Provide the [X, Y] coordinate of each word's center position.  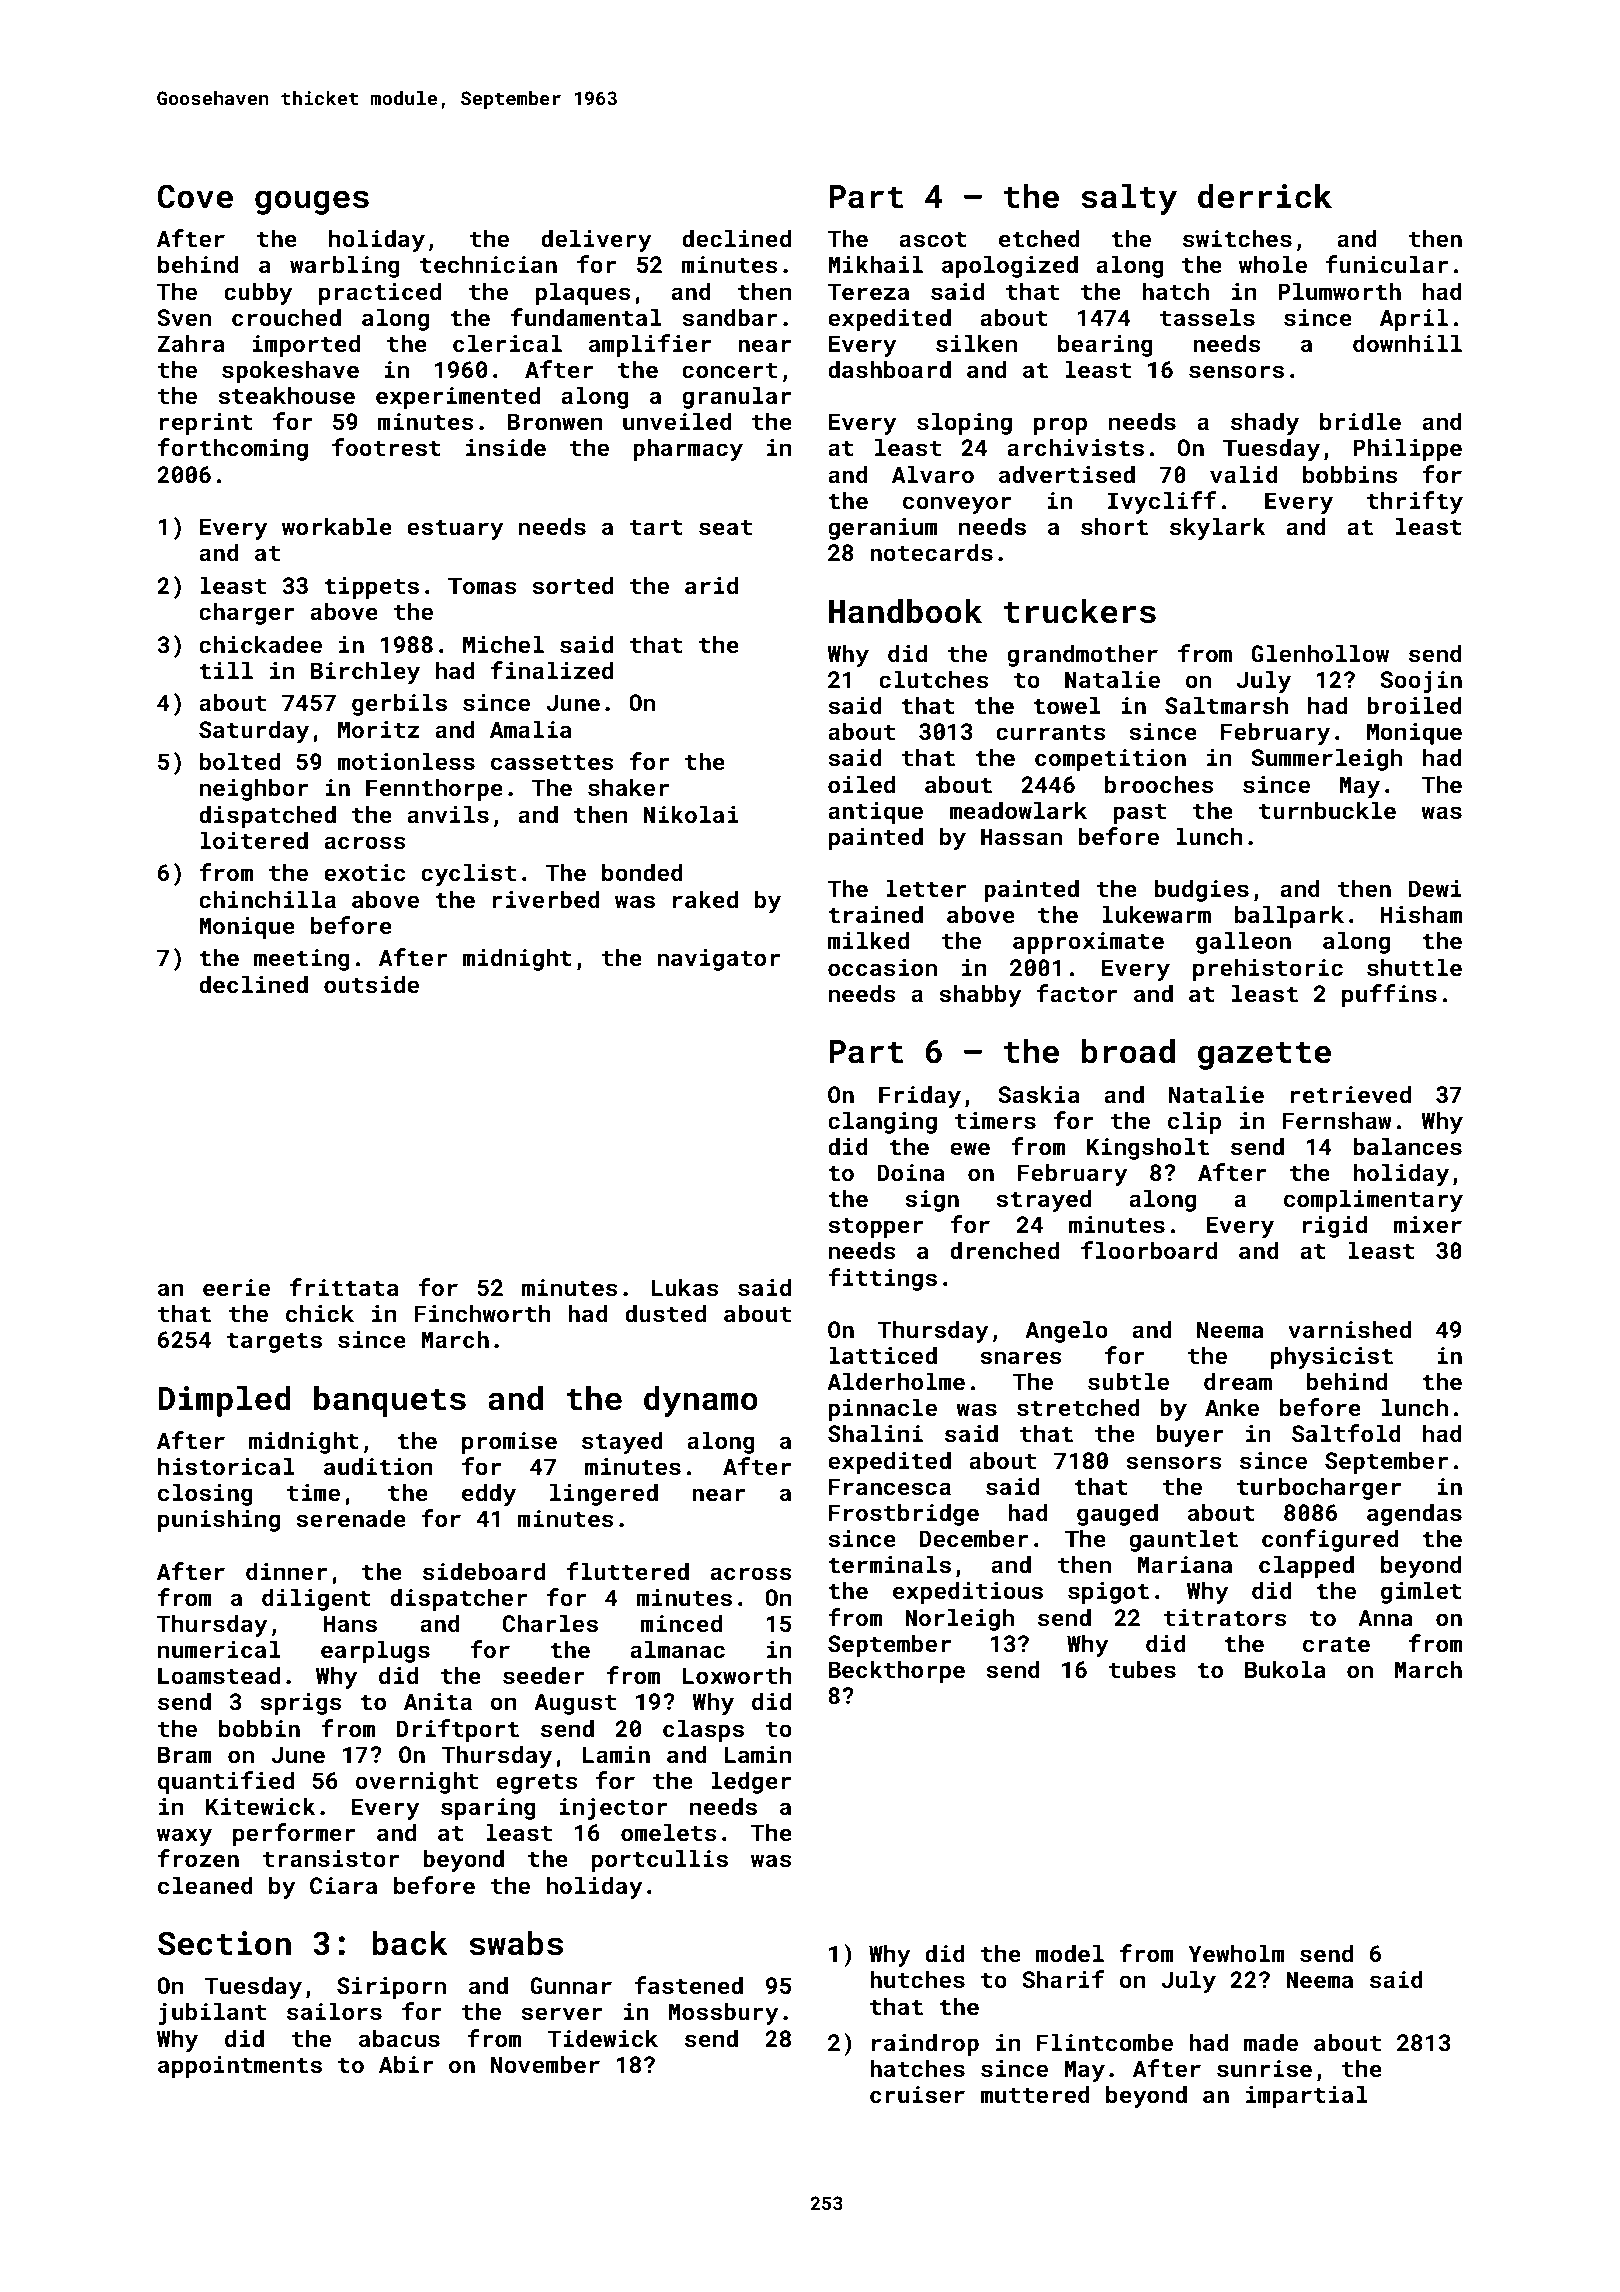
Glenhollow [1320, 653]
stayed [622, 1442]
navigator [719, 960]
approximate [1088, 943]
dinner [286, 1571]
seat [725, 527]
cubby [258, 293]
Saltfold [1346, 1433]
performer [294, 1834]
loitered [254, 840]
